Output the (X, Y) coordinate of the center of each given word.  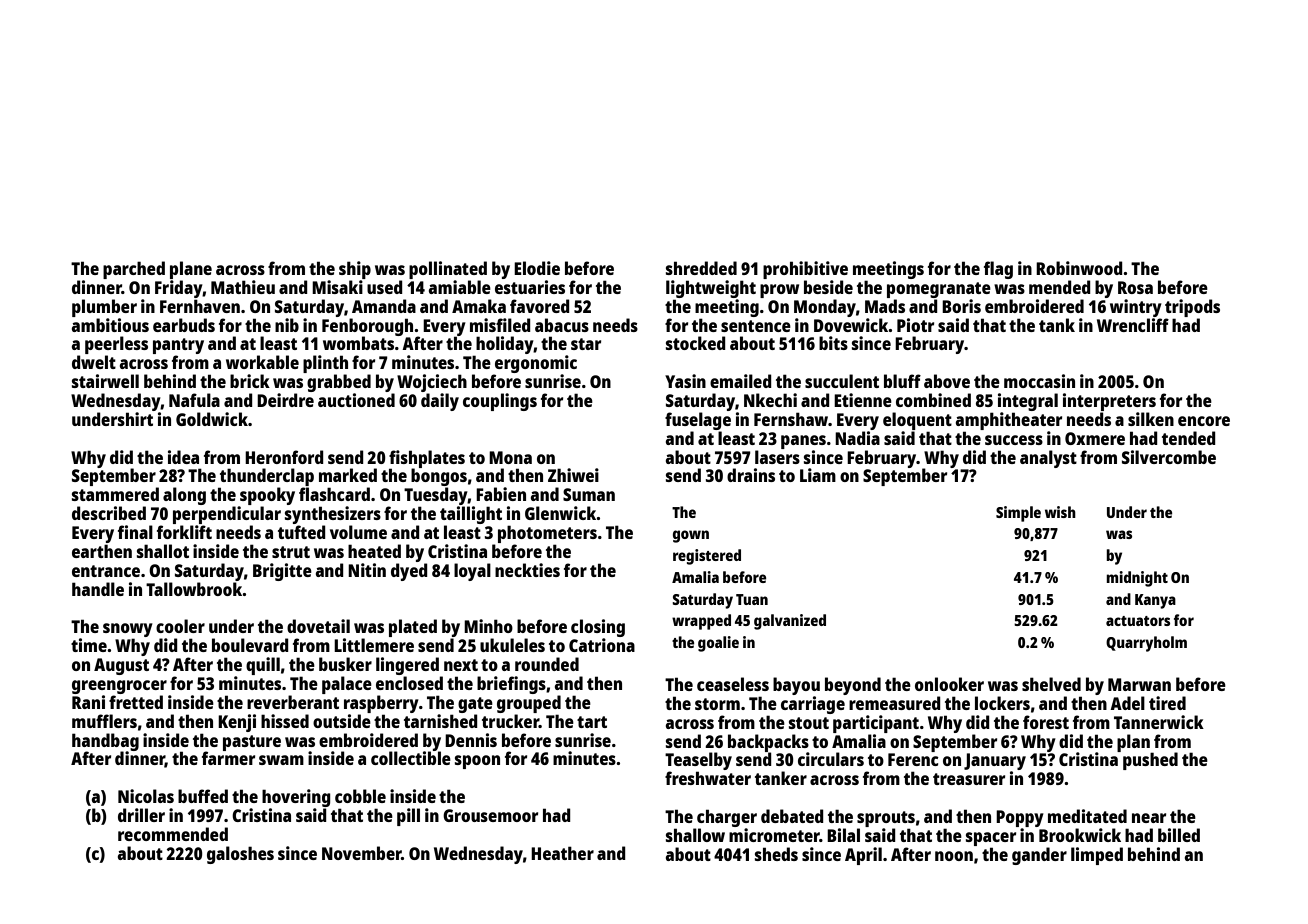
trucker (510, 721)
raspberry (381, 704)
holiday (505, 345)
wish (1060, 512)
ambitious (110, 325)
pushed (1150, 761)
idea (183, 457)
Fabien (501, 494)
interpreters (1109, 402)
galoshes (240, 855)
